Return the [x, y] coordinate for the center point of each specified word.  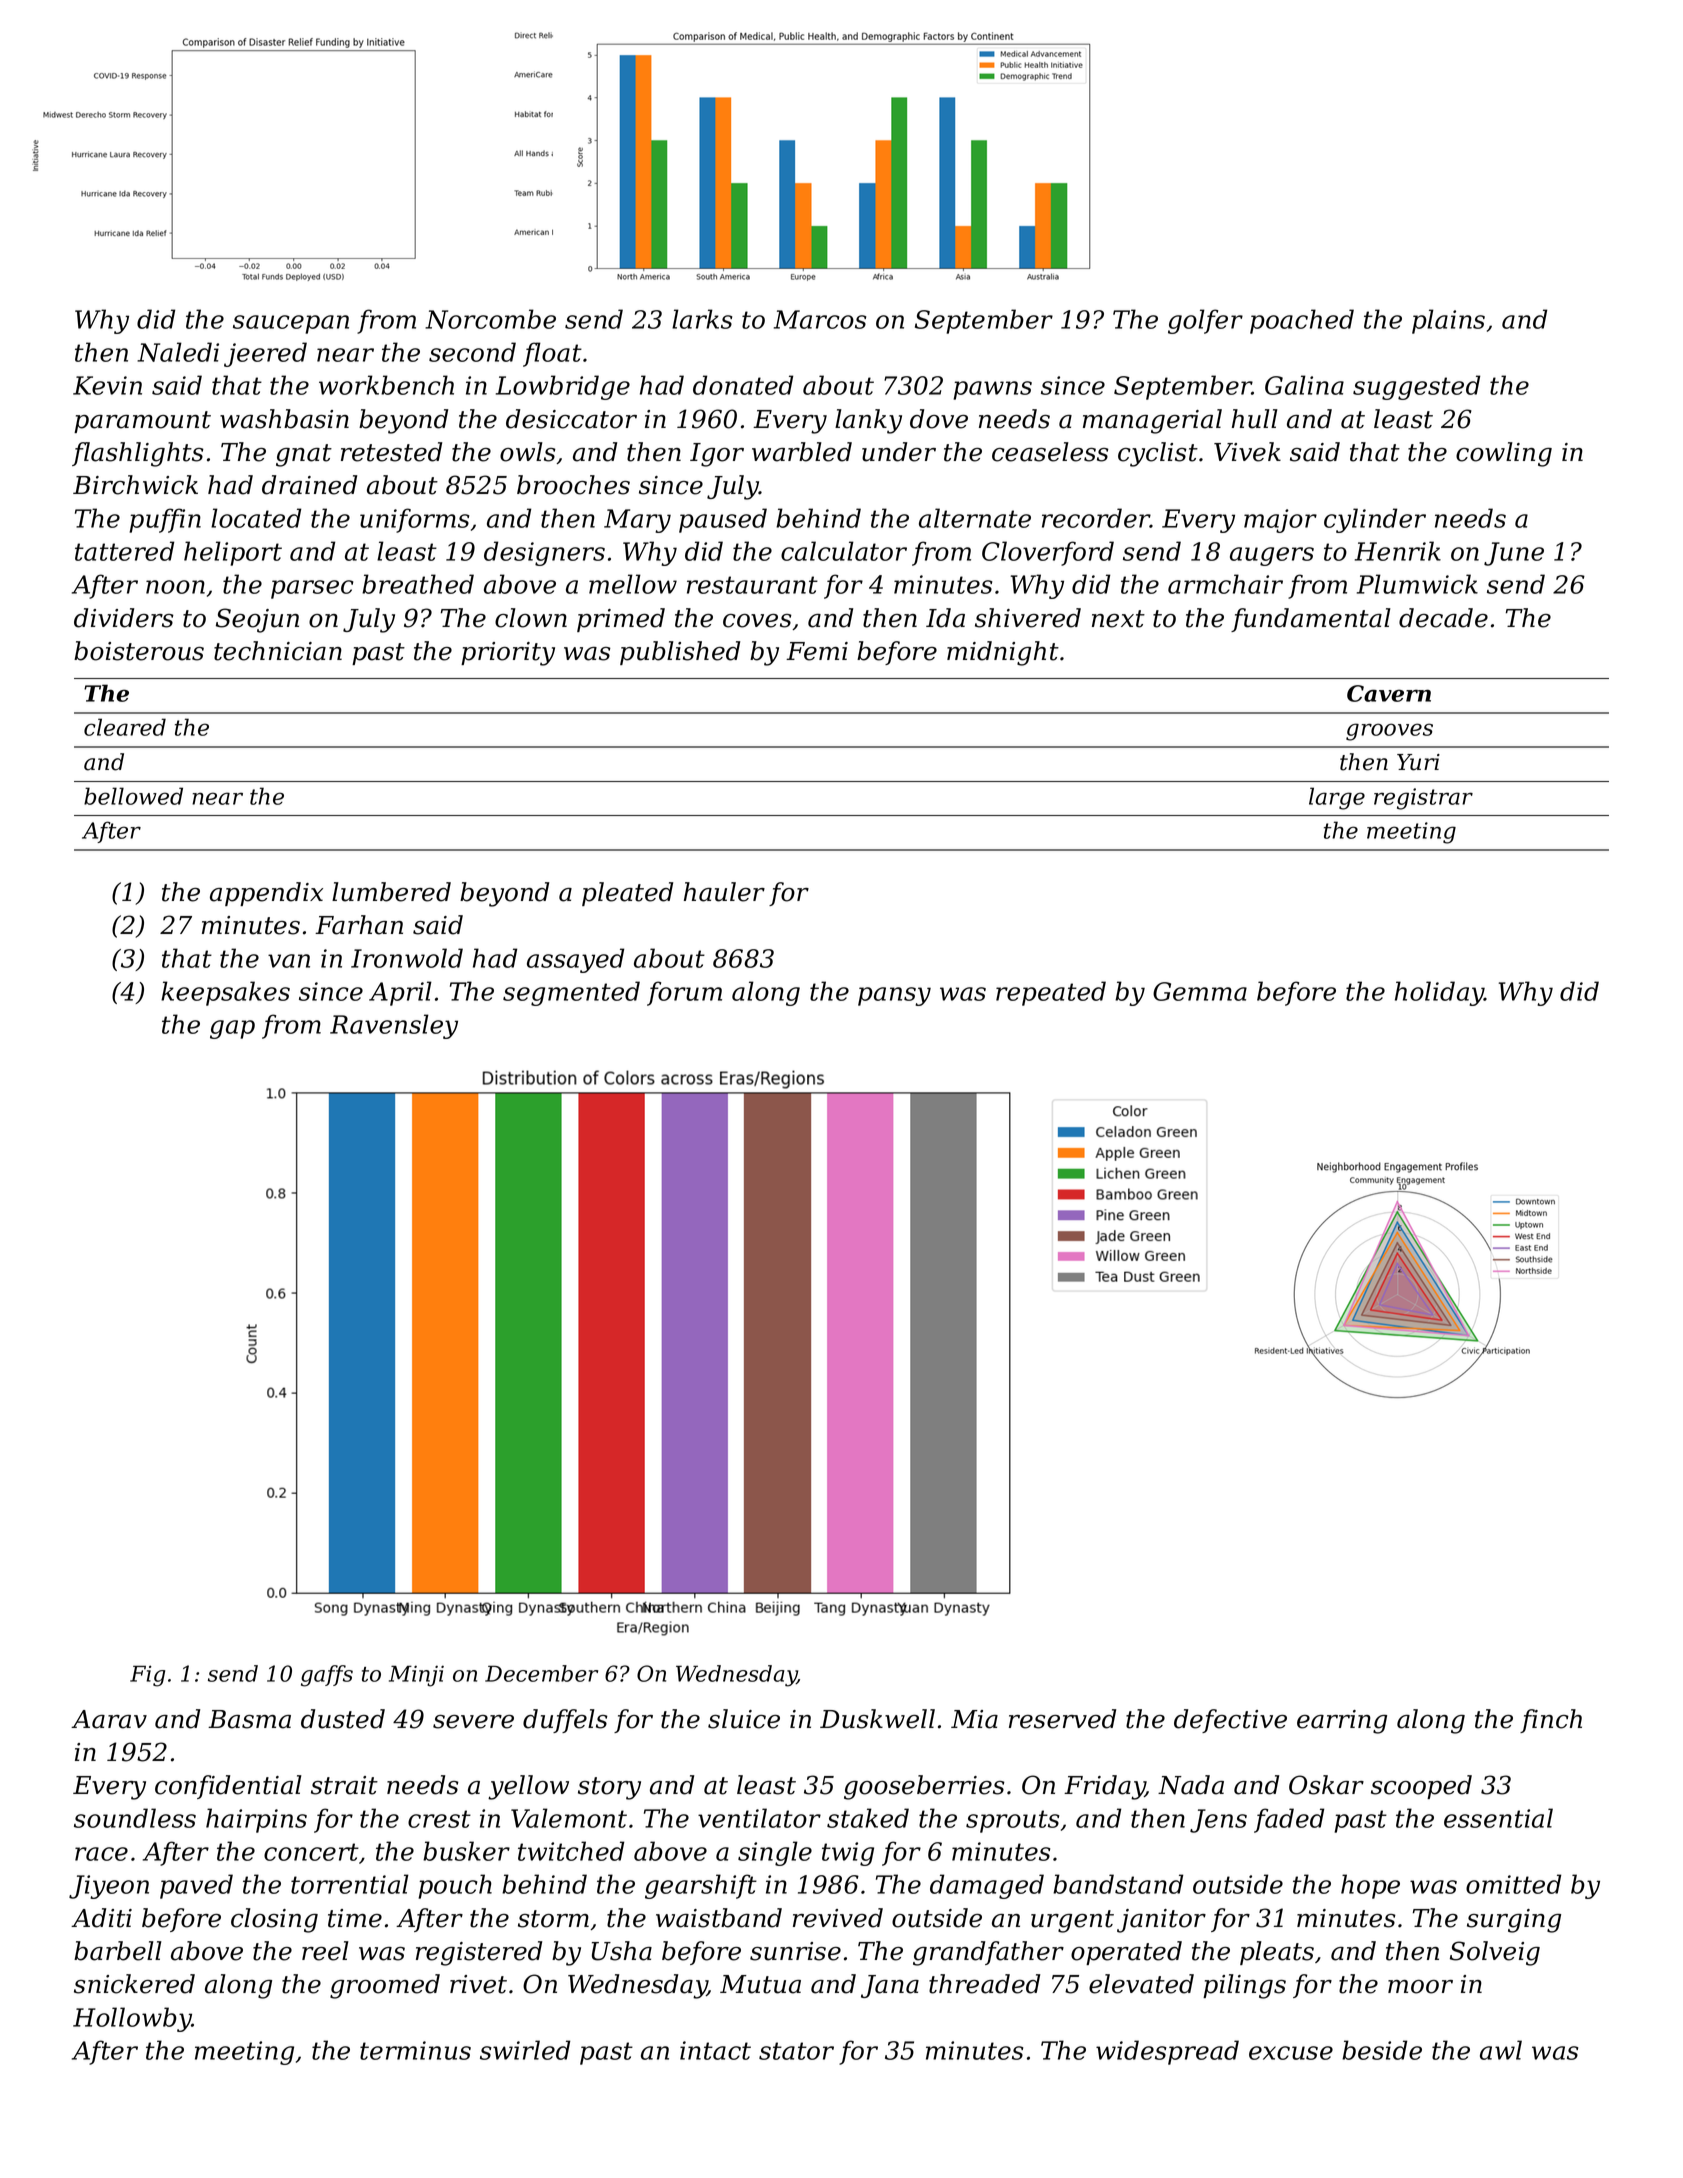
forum [684, 993]
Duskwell [877, 1719]
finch [1551, 1721]
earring [1342, 1722]
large [1337, 798]
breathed [418, 584]
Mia [974, 1719]
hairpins [256, 1820]
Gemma [1200, 991]
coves [757, 621]
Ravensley [394, 1026]
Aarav [109, 1719]
